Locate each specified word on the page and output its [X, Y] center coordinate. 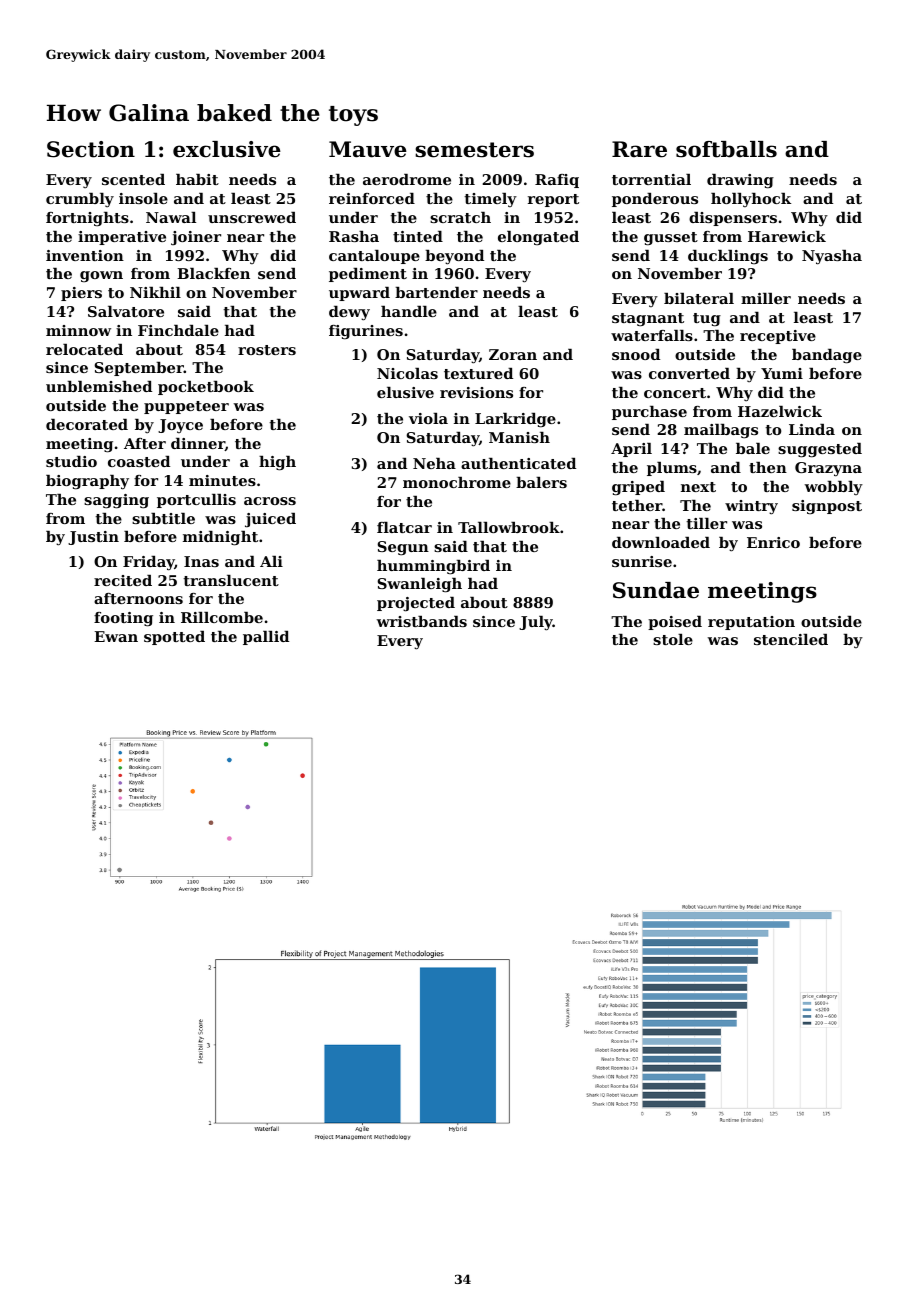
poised [675, 623]
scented [133, 179]
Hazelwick [780, 411]
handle [409, 311]
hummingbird [433, 567]
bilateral [699, 298]
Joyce [180, 426]
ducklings [728, 257]
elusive [405, 392]
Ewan [116, 636]
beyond [454, 257]
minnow [78, 330]
